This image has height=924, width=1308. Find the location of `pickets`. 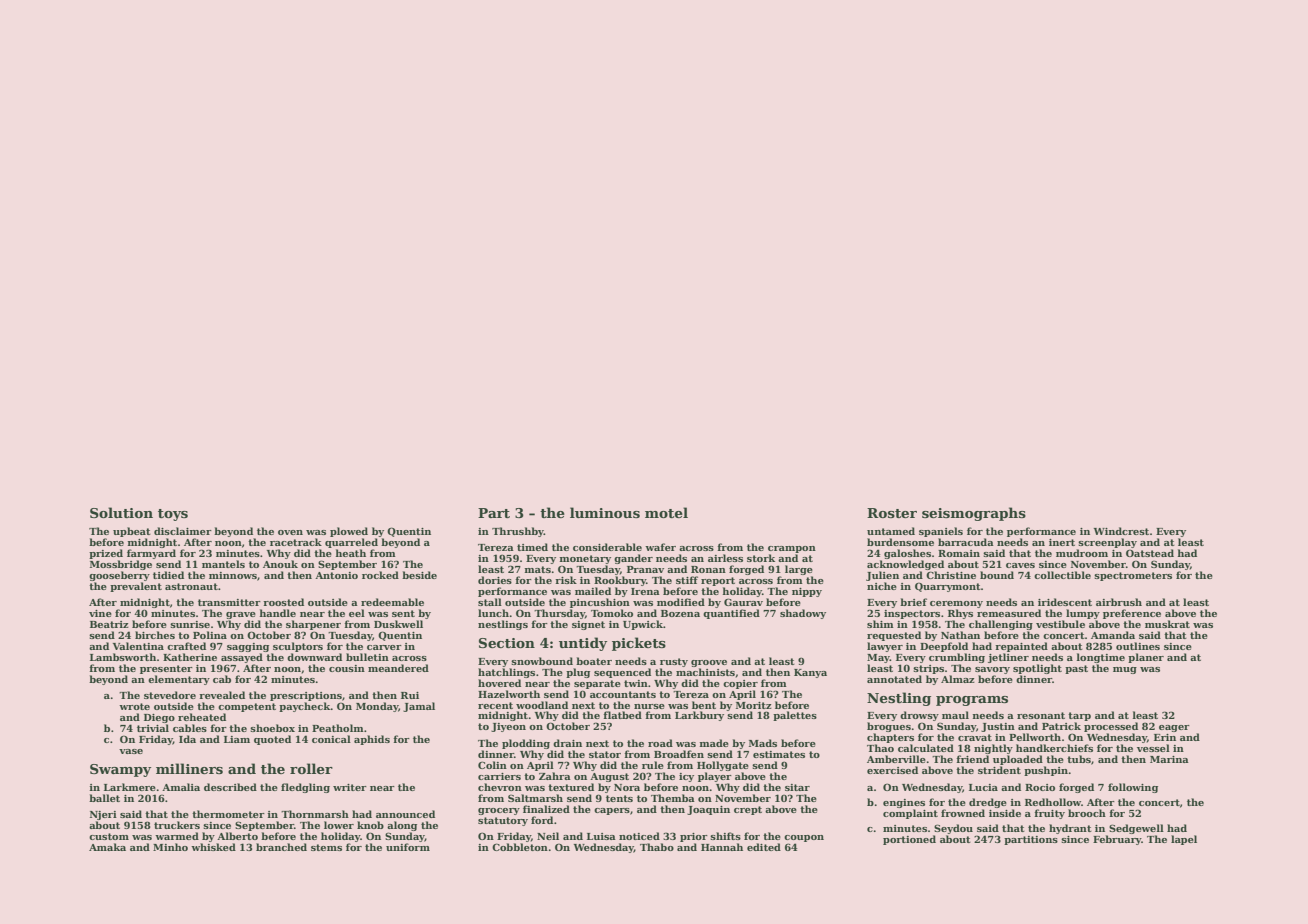

pickets is located at coordinates (639, 644).
